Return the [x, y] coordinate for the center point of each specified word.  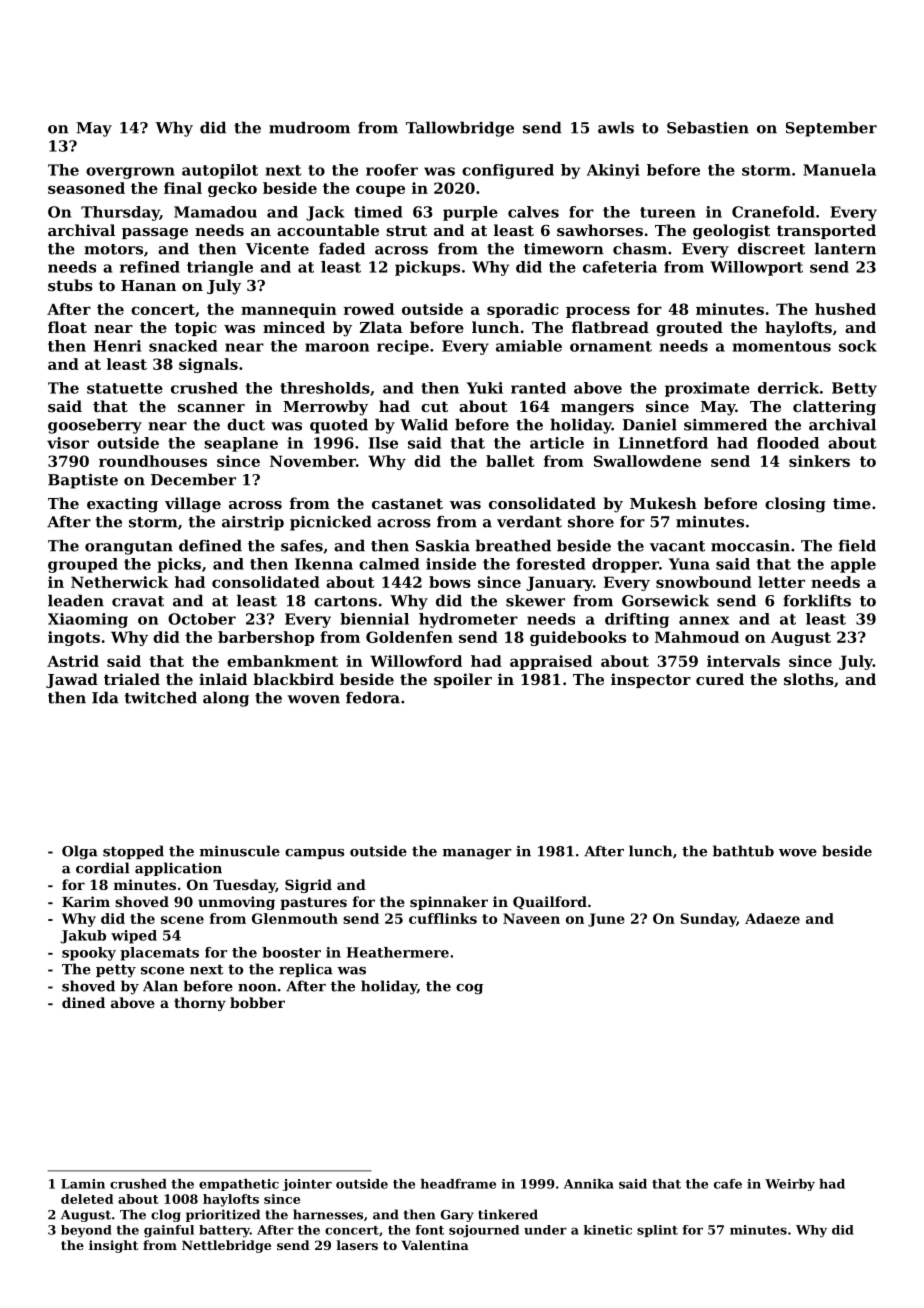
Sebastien [708, 127]
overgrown [130, 173]
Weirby [790, 1185]
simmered [725, 424]
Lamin [83, 1184]
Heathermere [398, 952]
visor [68, 443]
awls [616, 127]
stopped [133, 852]
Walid [424, 424]
